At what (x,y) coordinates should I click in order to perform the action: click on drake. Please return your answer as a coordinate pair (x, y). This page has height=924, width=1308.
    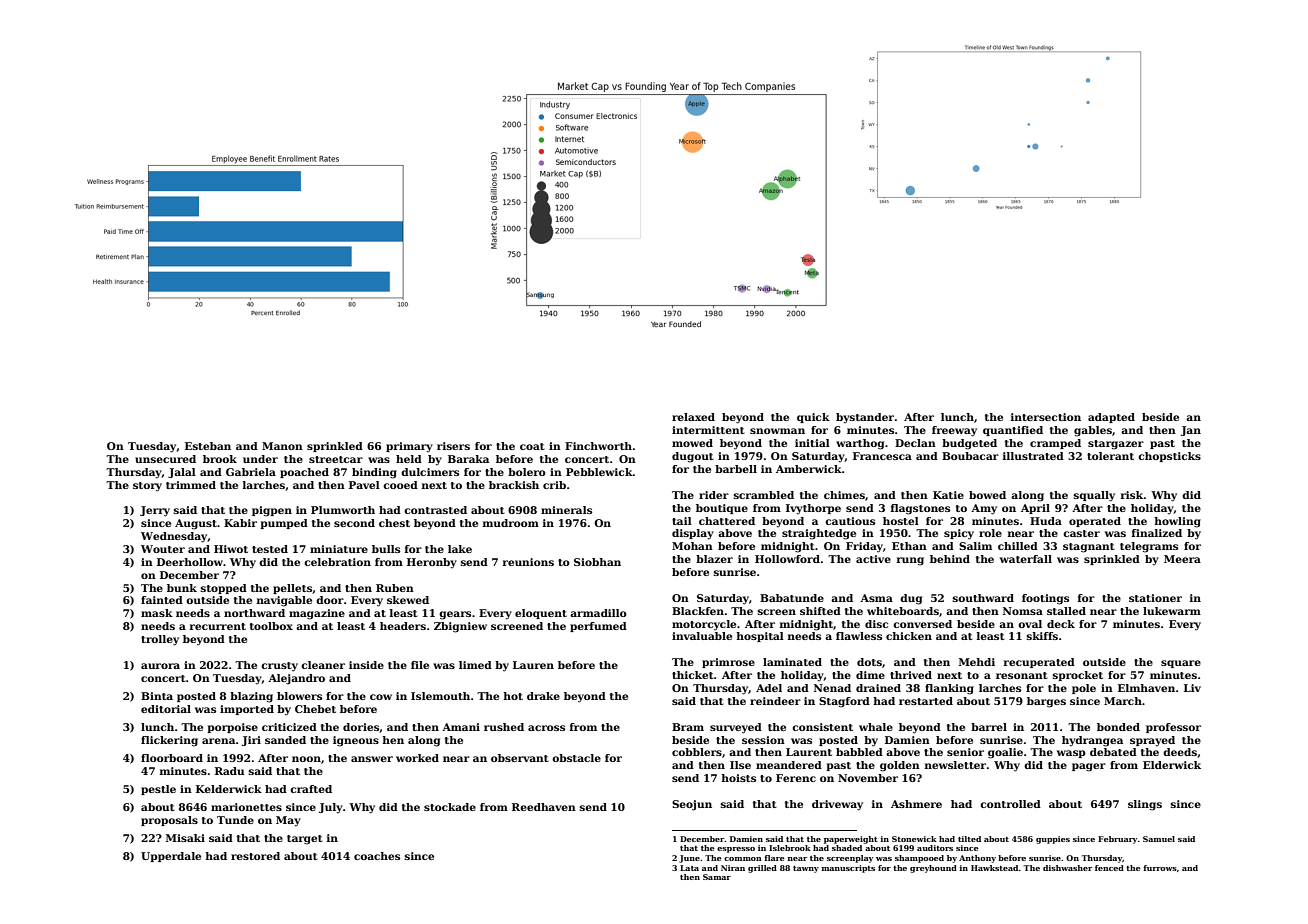
    Looking at the image, I should click on (543, 696).
